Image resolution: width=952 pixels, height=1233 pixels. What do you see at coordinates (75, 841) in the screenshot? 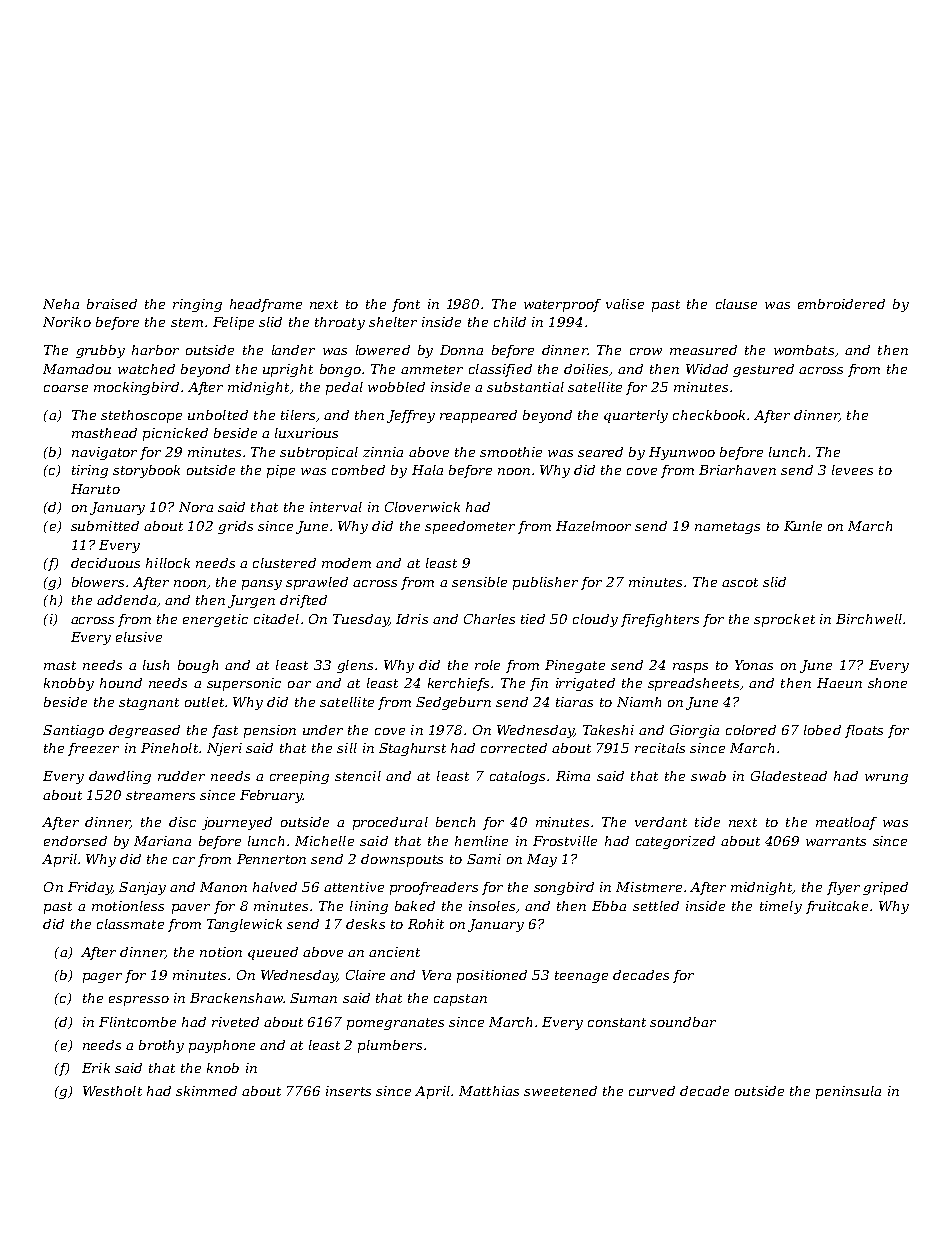
I see `endorsed` at bounding box center [75, 841].
